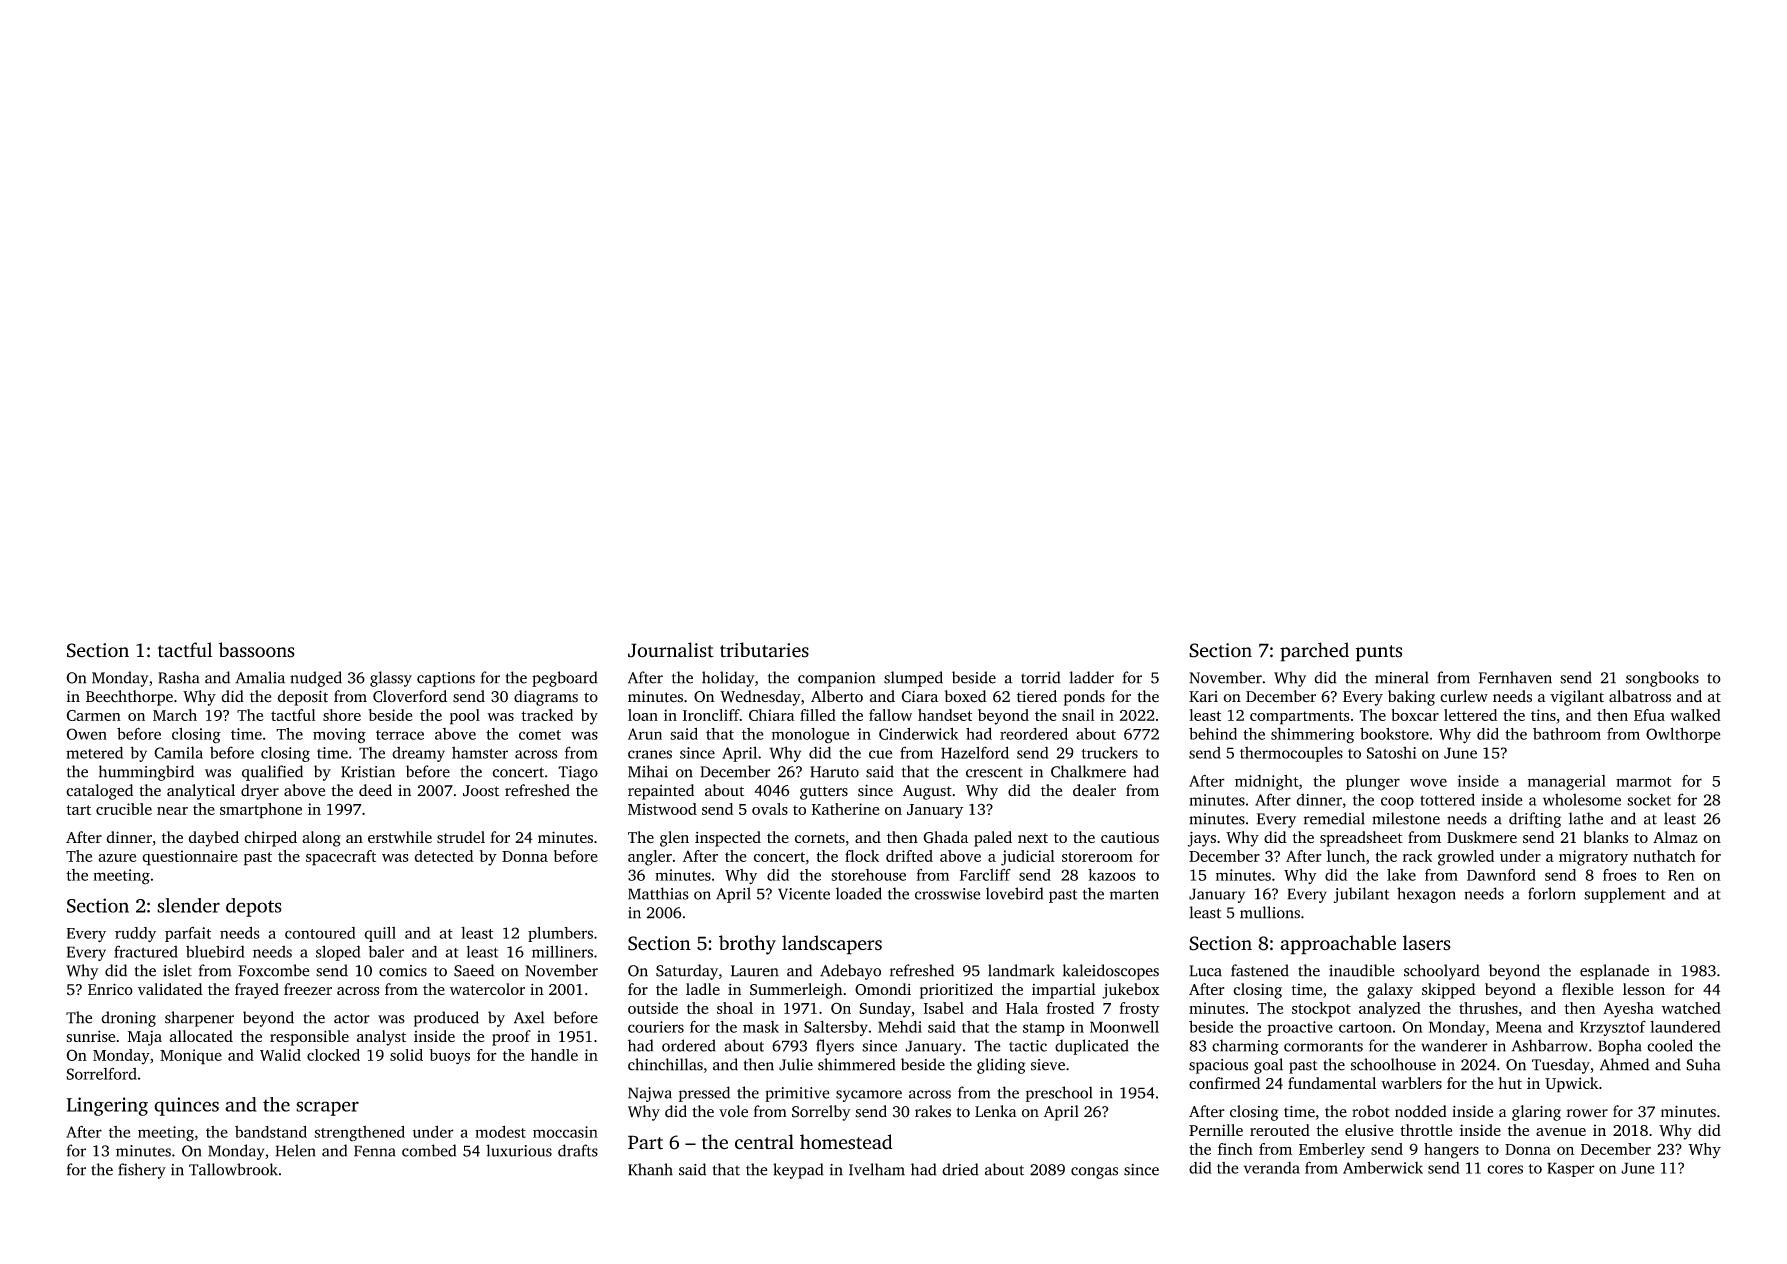 This screenshot has width=1787, height=1264. I want to click on near, so click(172, 811).
